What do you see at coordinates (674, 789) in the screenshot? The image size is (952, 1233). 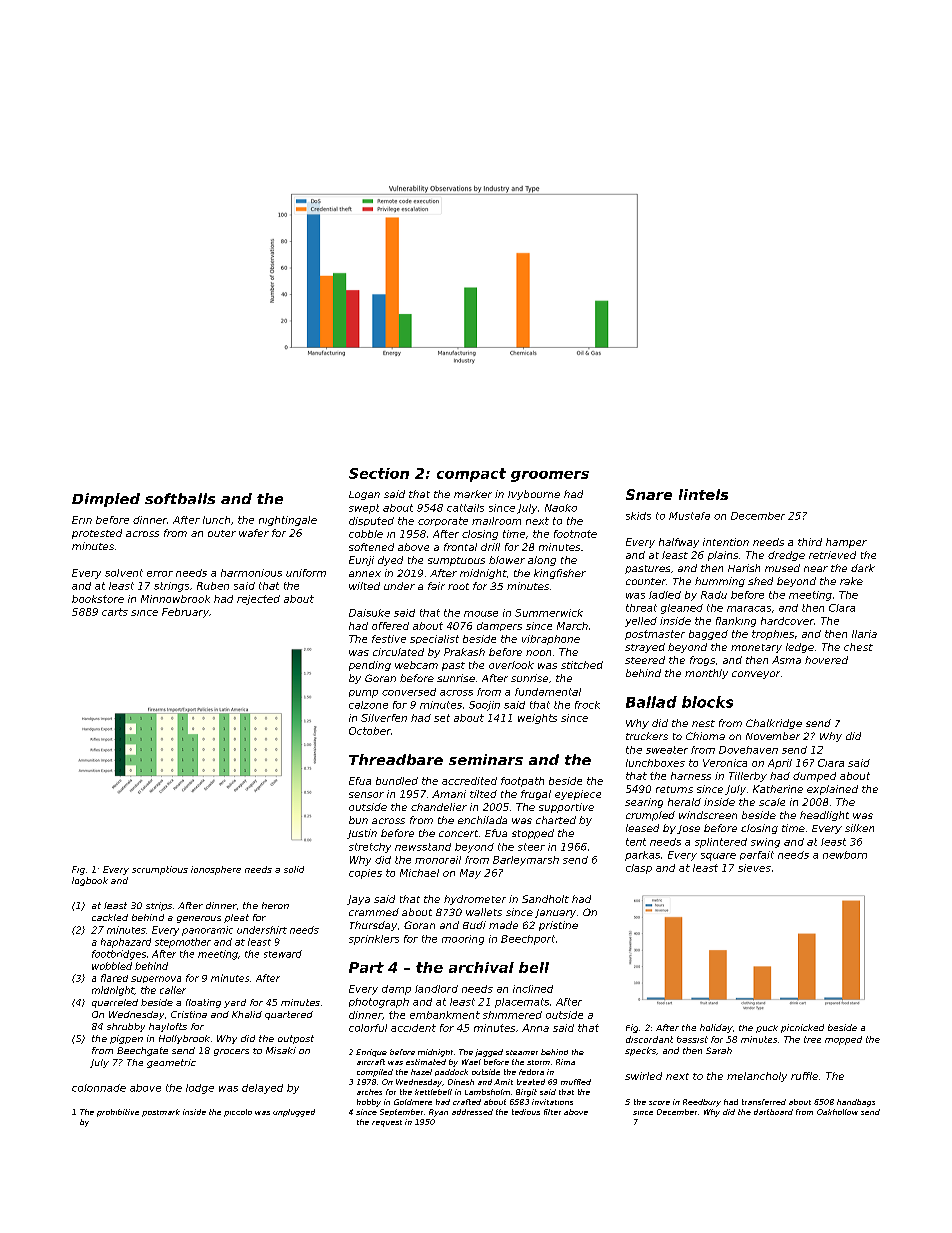 I see `returns` at bounding box center [674, 789].
